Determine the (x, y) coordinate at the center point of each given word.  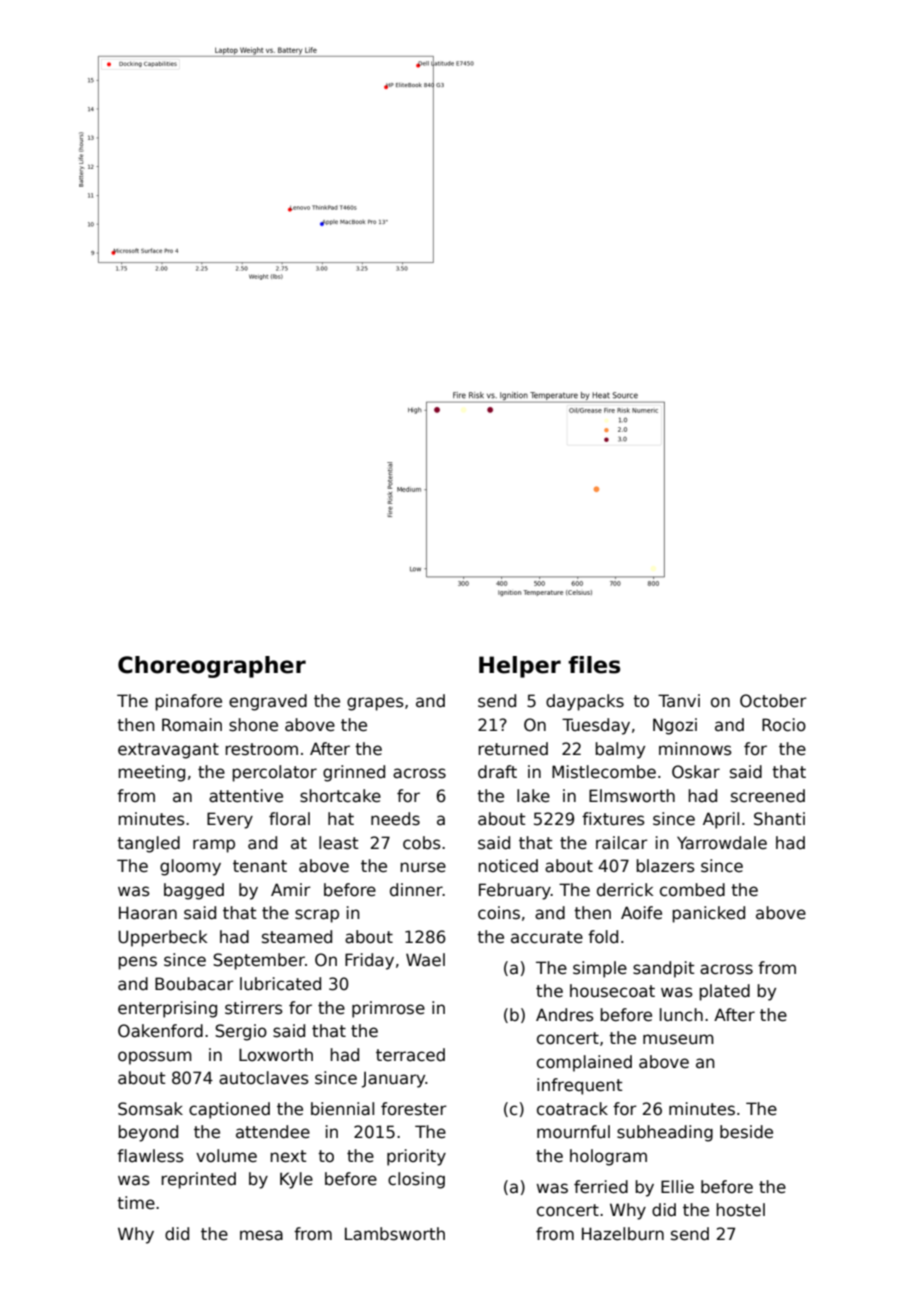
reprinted (198, 1180)
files (594, 665)
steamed (297, 937)
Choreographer (212, 667)
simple (600, 969)
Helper (520, 667)
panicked (708, 914)
